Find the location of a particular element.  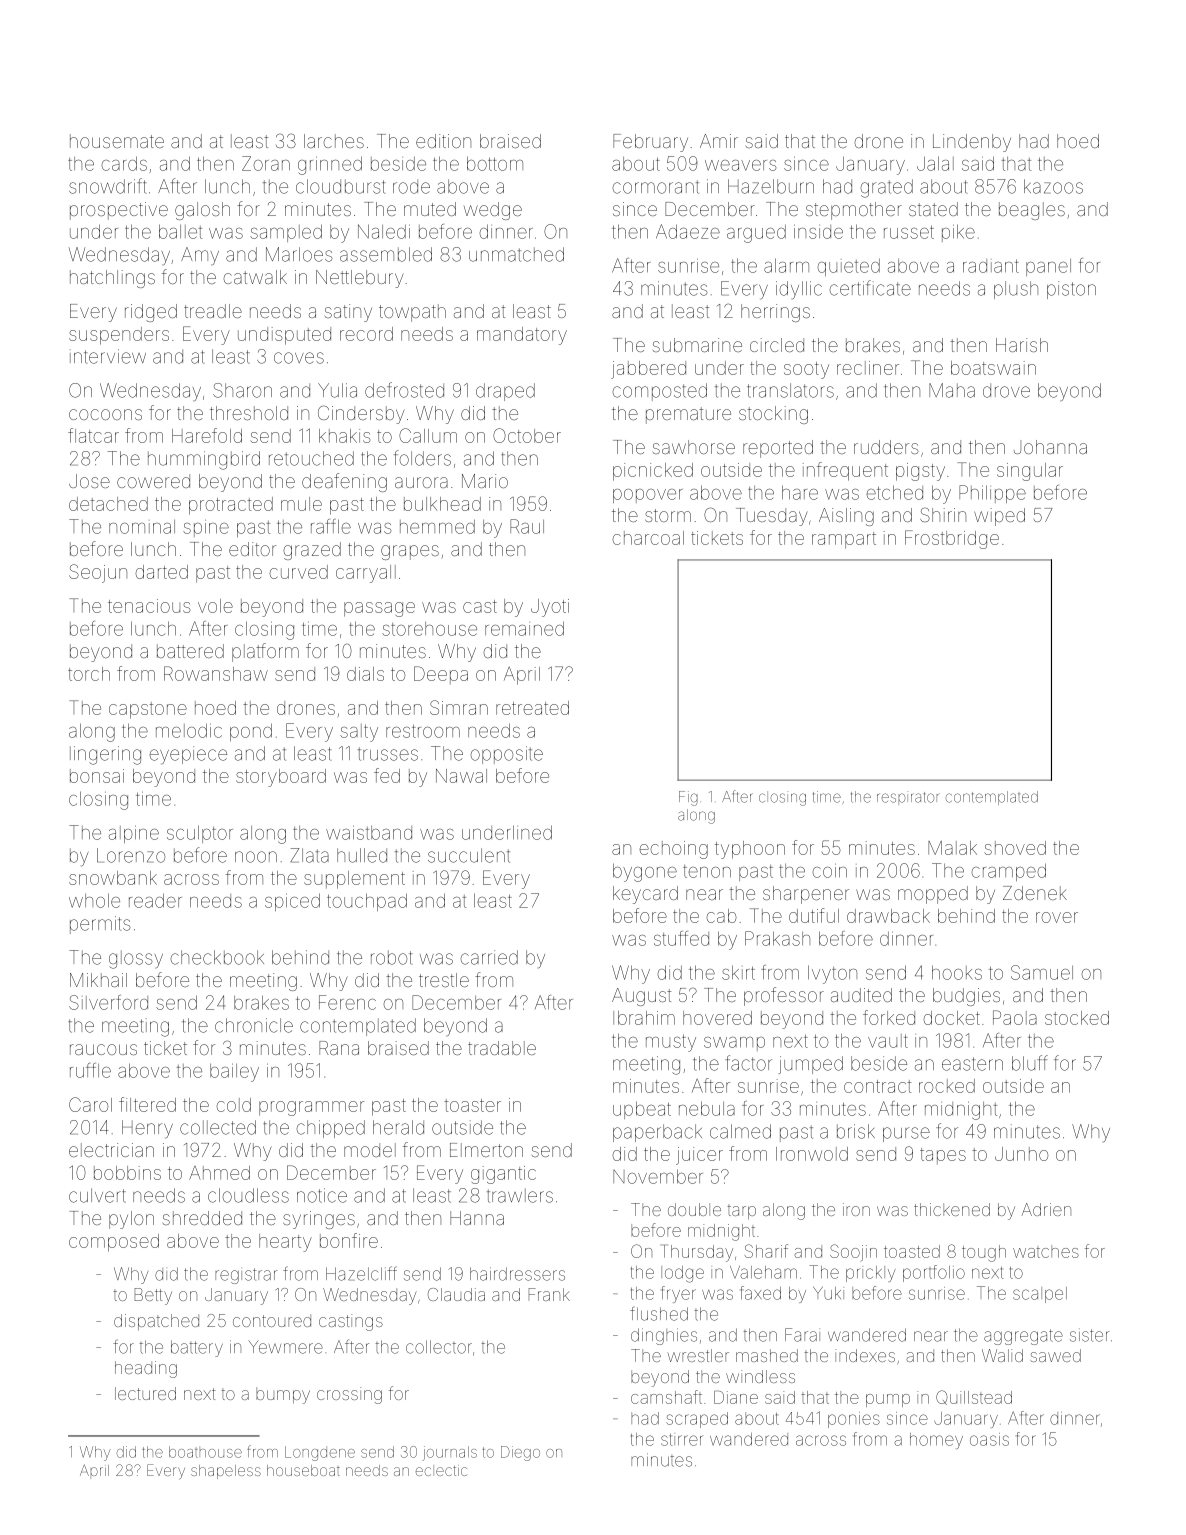

Frostbridge is located at coordinates (952, 539).
